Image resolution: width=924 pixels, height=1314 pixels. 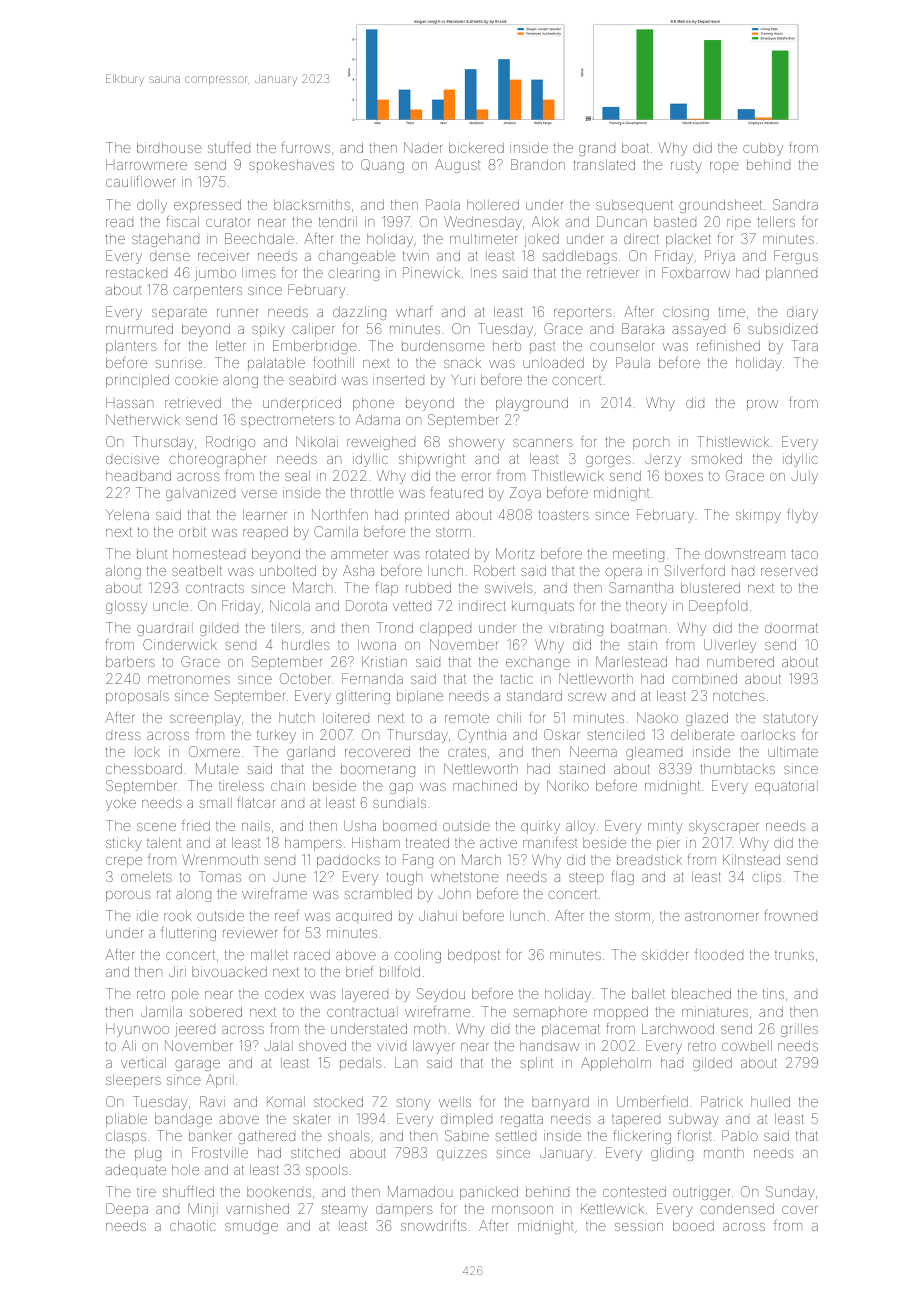 I want to click on scrambled, so click(x=378, y=893).
